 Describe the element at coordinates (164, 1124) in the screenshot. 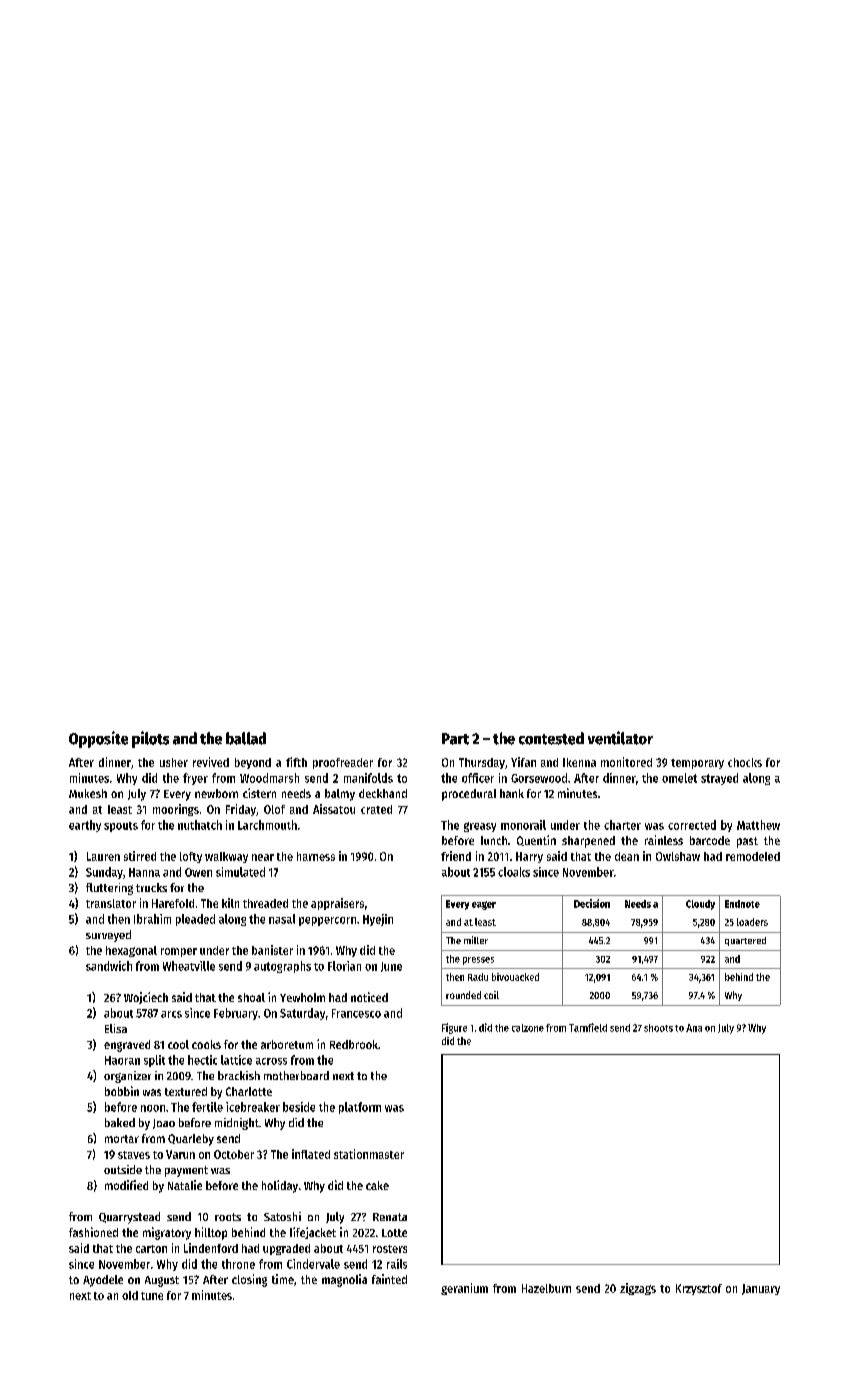

I see `Joao` at that location.
